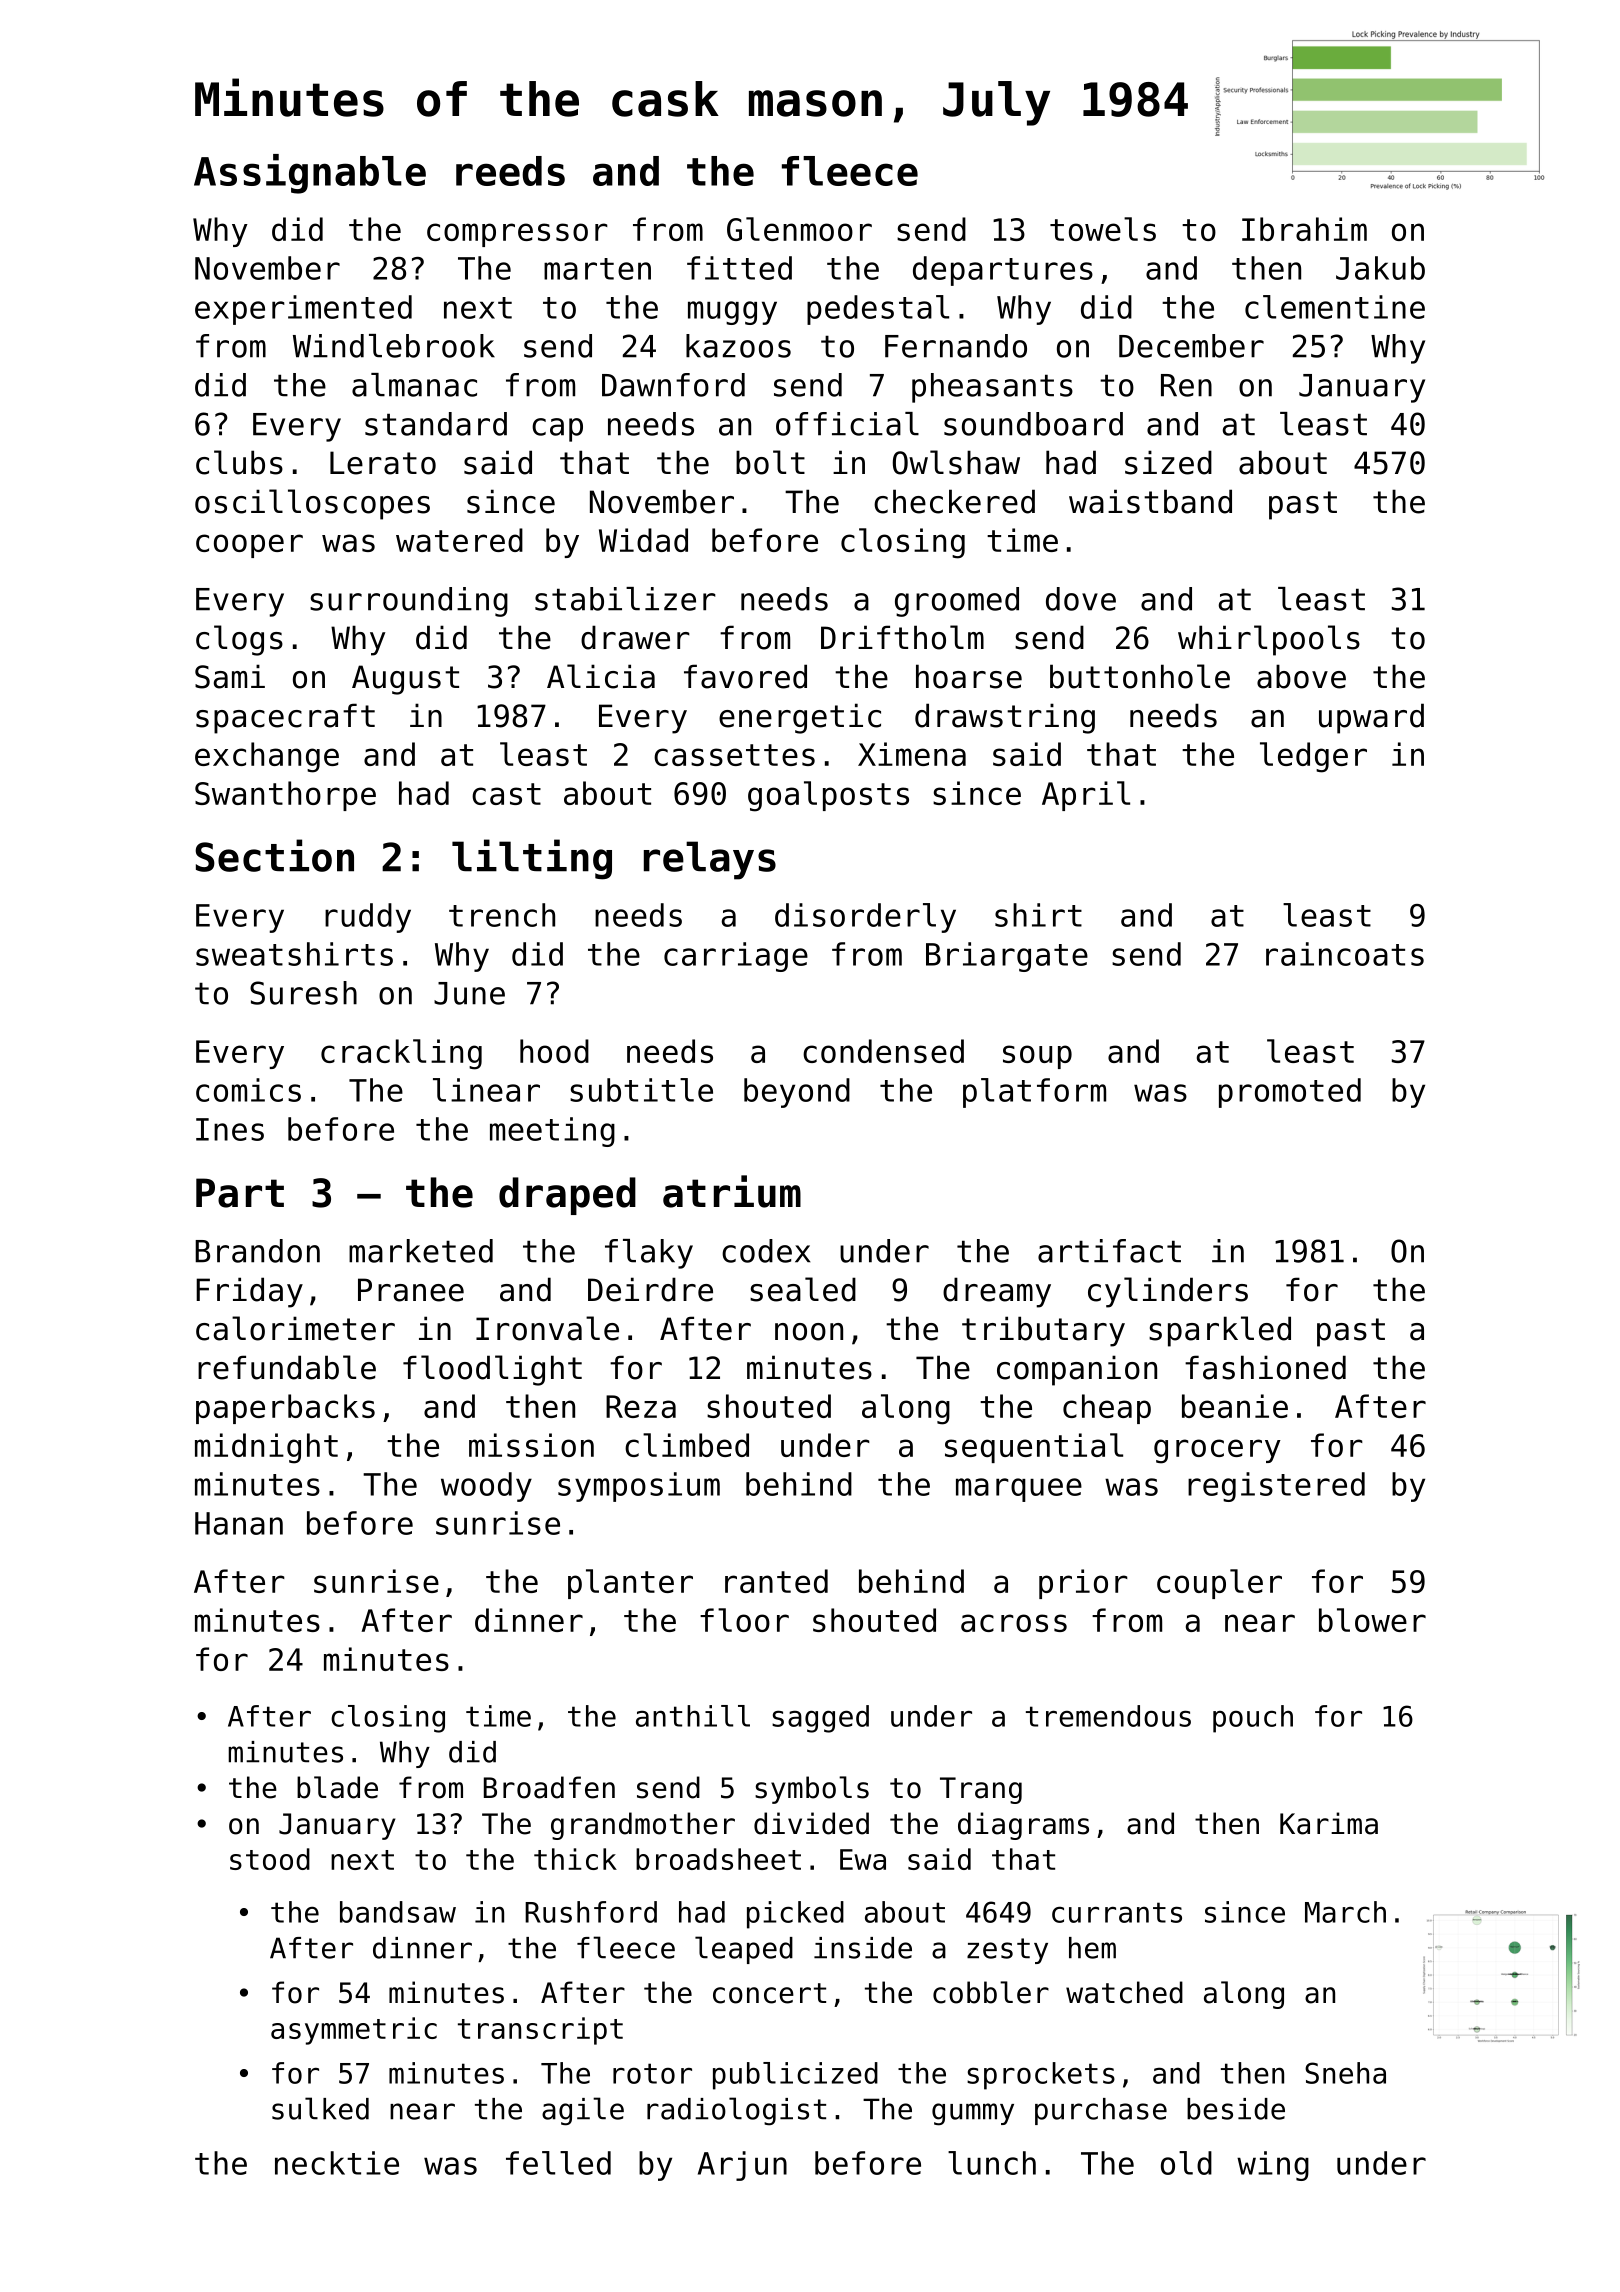  What do you see at coordinates (239, 462) in the screenshot?
I see `clubs` at bounding box center [239, 462].
